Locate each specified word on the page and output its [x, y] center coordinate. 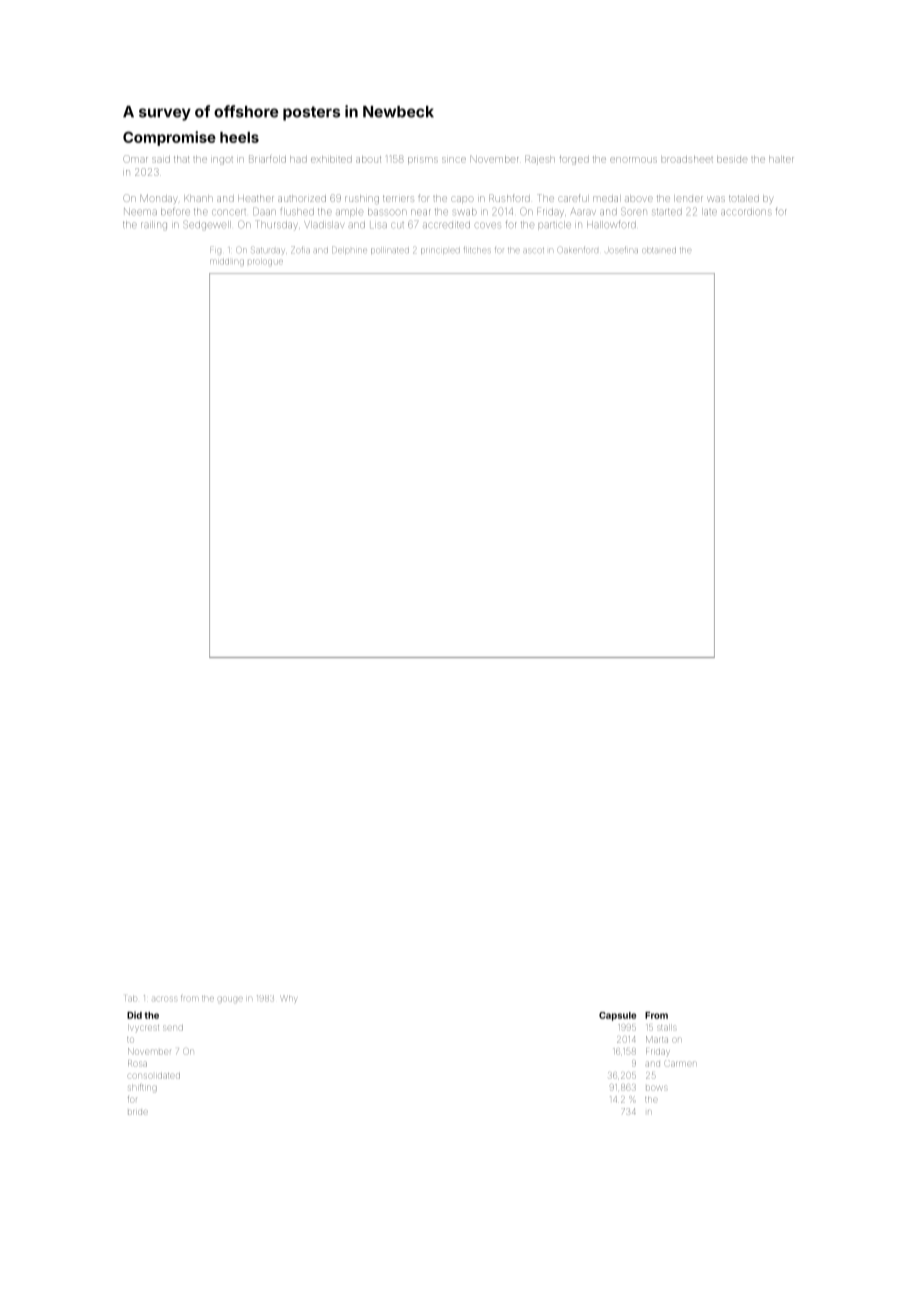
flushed [297, 212]
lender [689, 199]
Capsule [617, 1016]
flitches [477, 250]
